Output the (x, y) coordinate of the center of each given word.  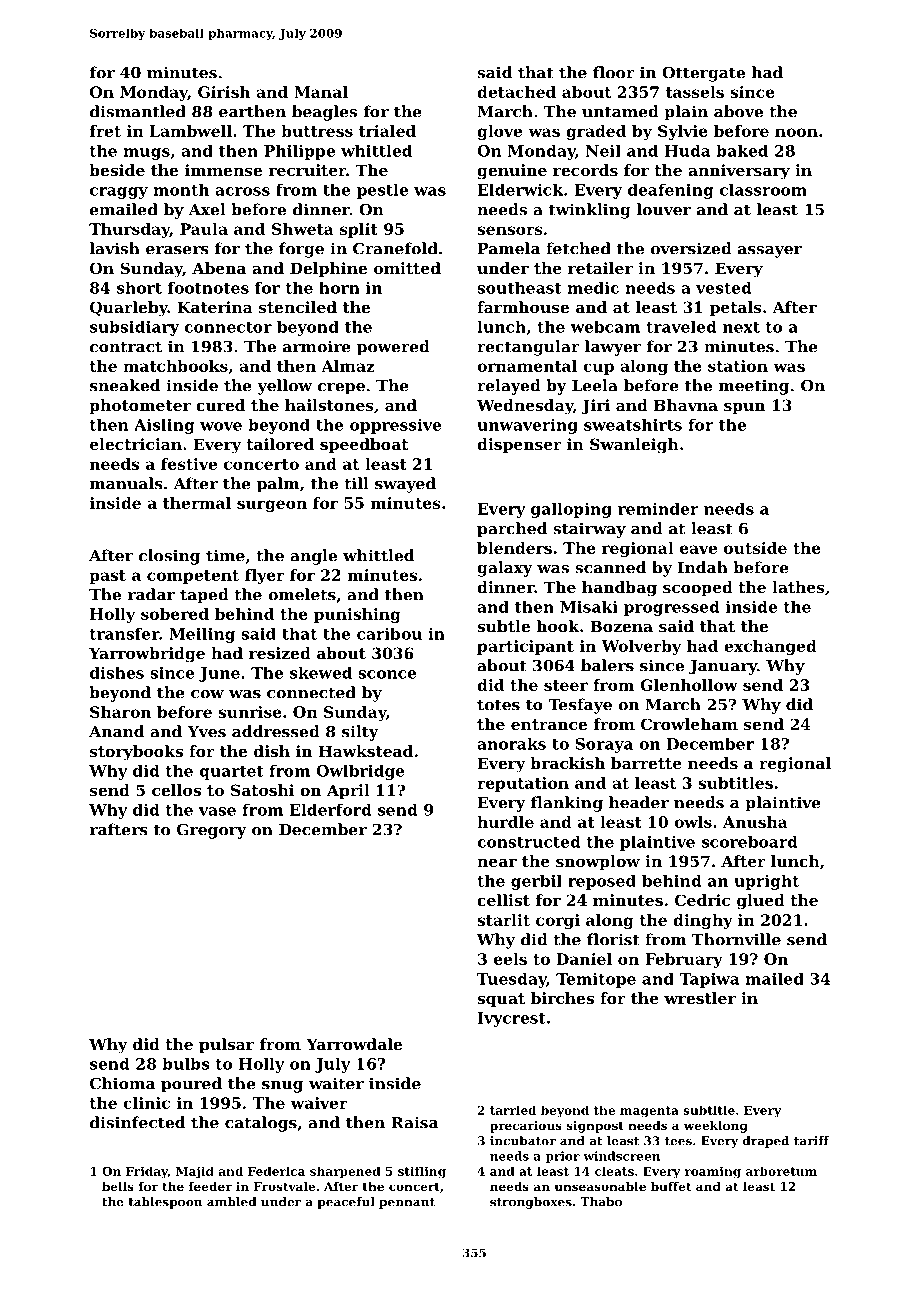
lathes (798, 587)
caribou (389, 633)
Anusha (755, 822)
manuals (126, 483)
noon (796, 132)
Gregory (212, 831)
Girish (224, 92)
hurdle (505, 822)
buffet (671, 1186)
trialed (387, 131)
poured (191, 1085)
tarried (513, 1110)
